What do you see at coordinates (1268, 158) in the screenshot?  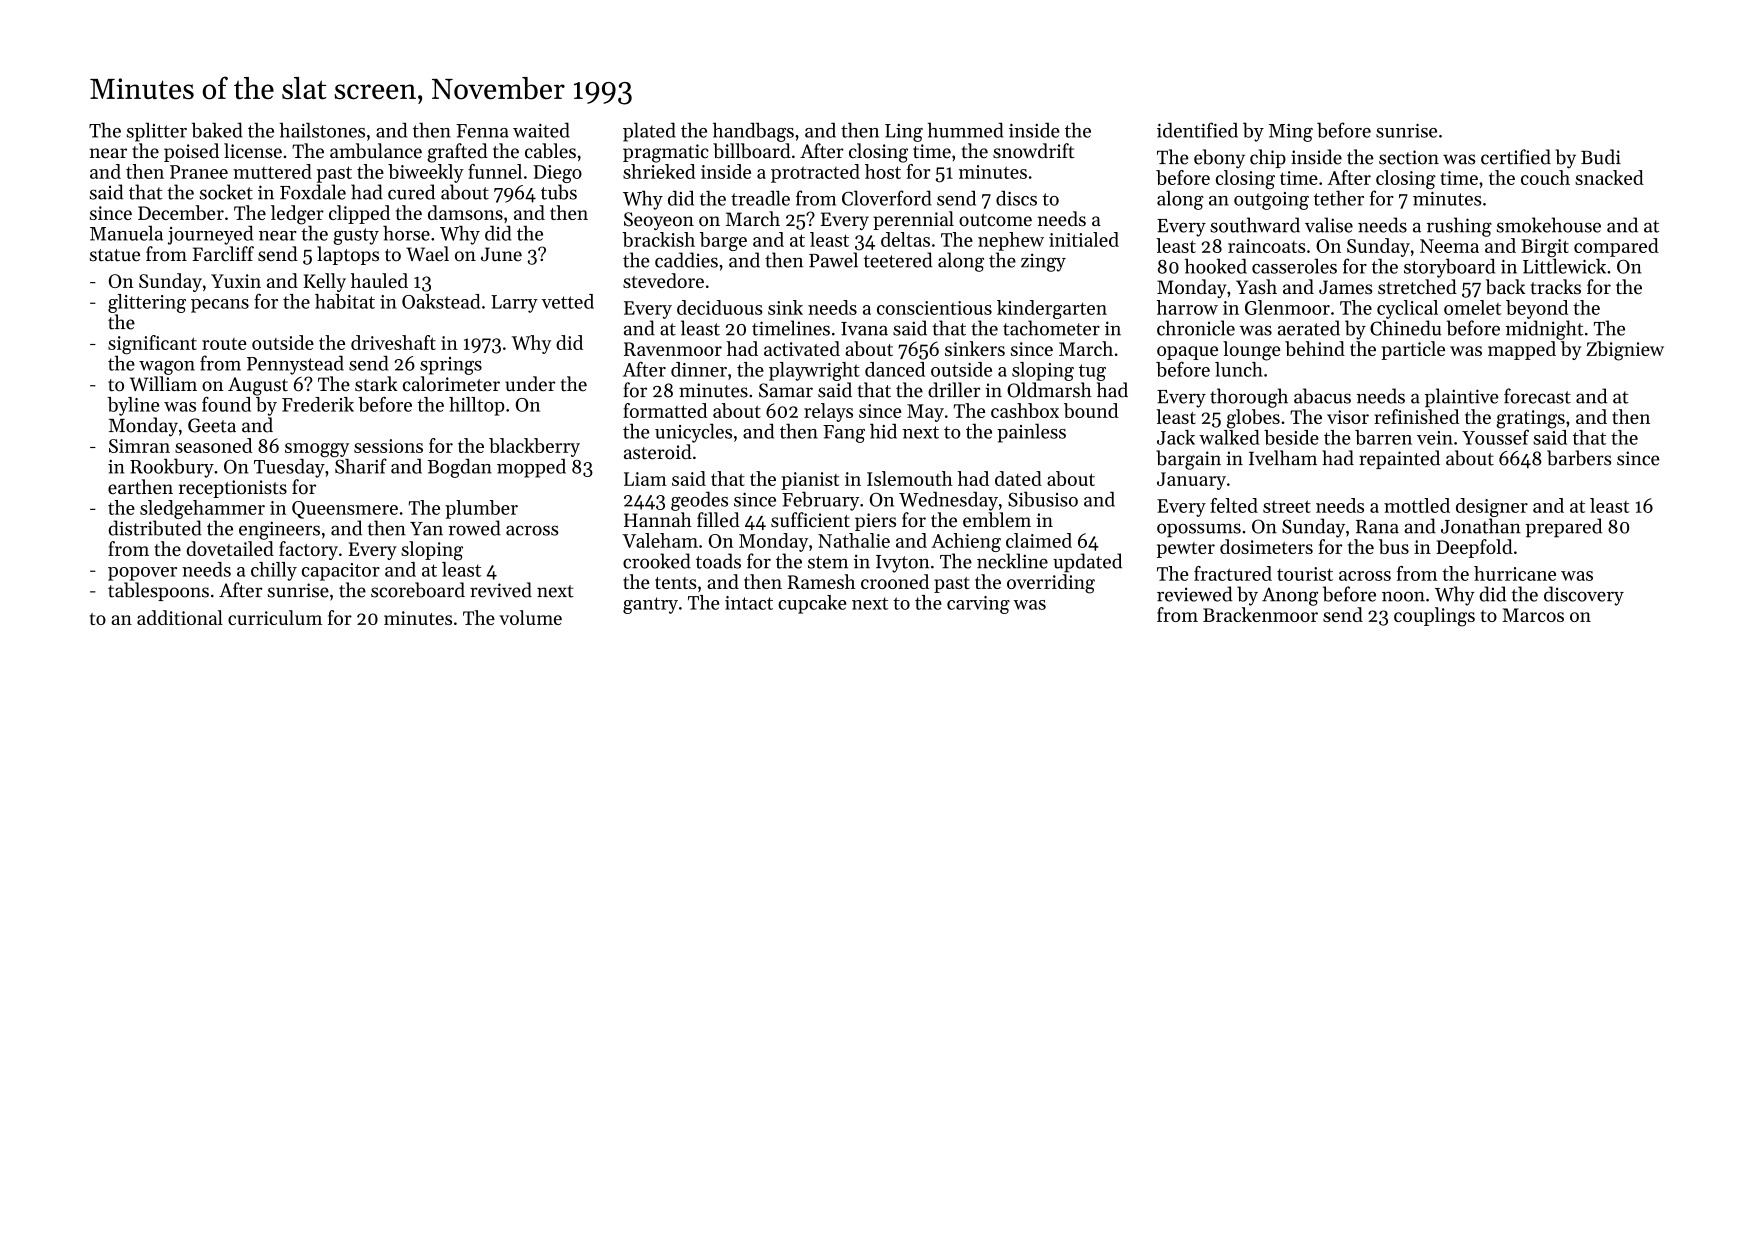 I see `chip` at bounding box center [1268, 158].
